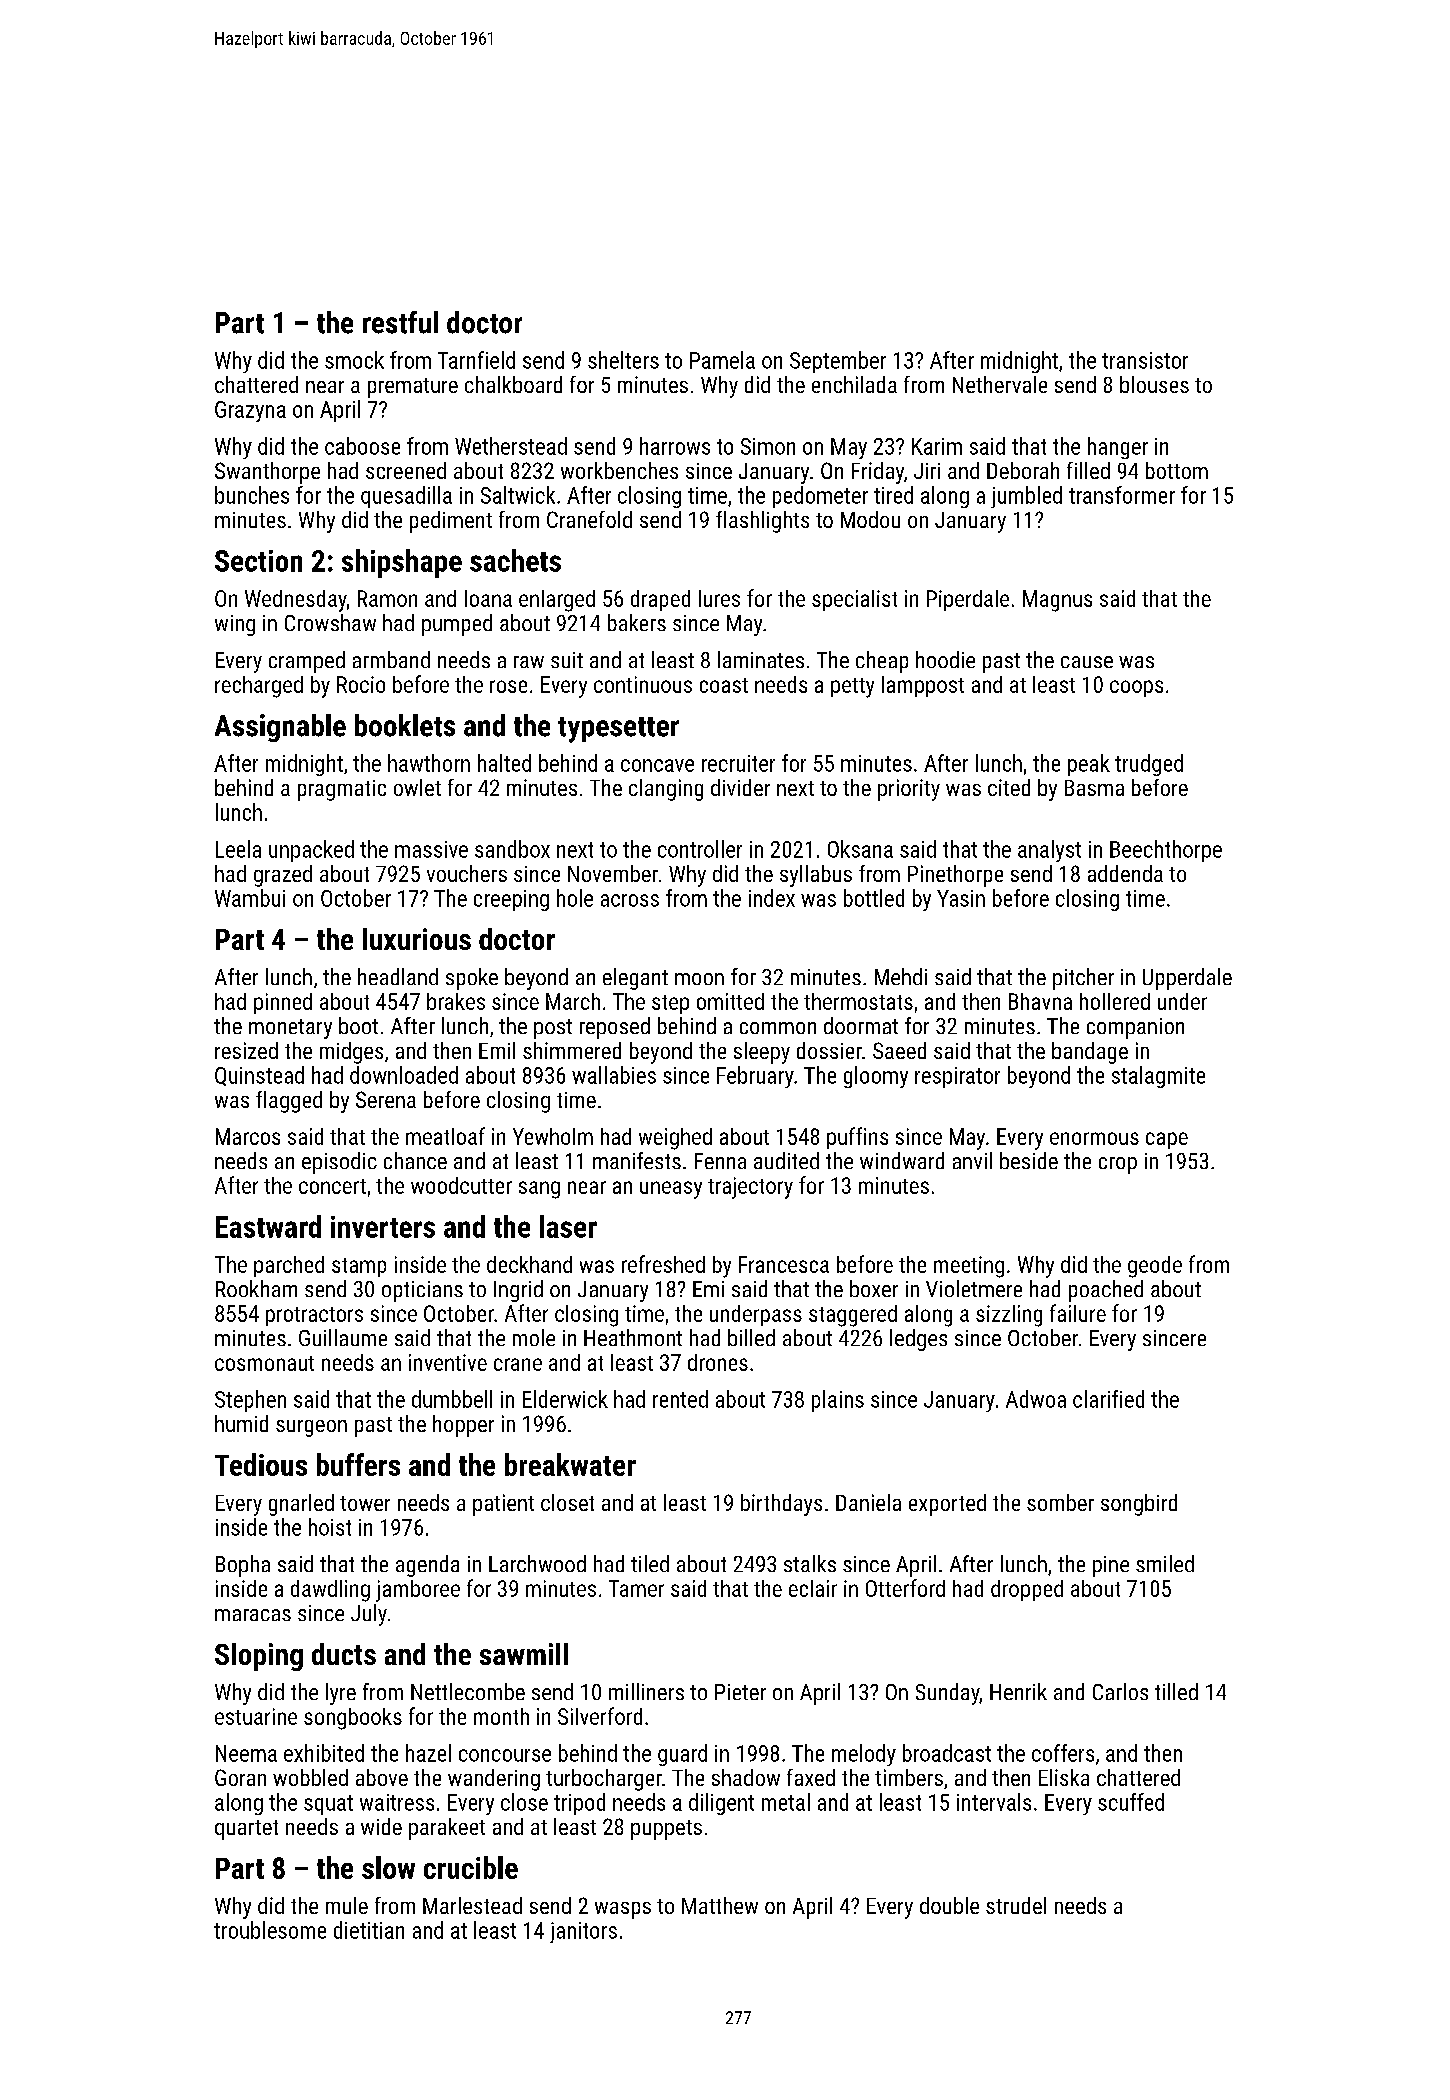  What do you see at coordinates (452, 1399) in the image?
I see `dumbbell` at bounding box center [452, 1399].
